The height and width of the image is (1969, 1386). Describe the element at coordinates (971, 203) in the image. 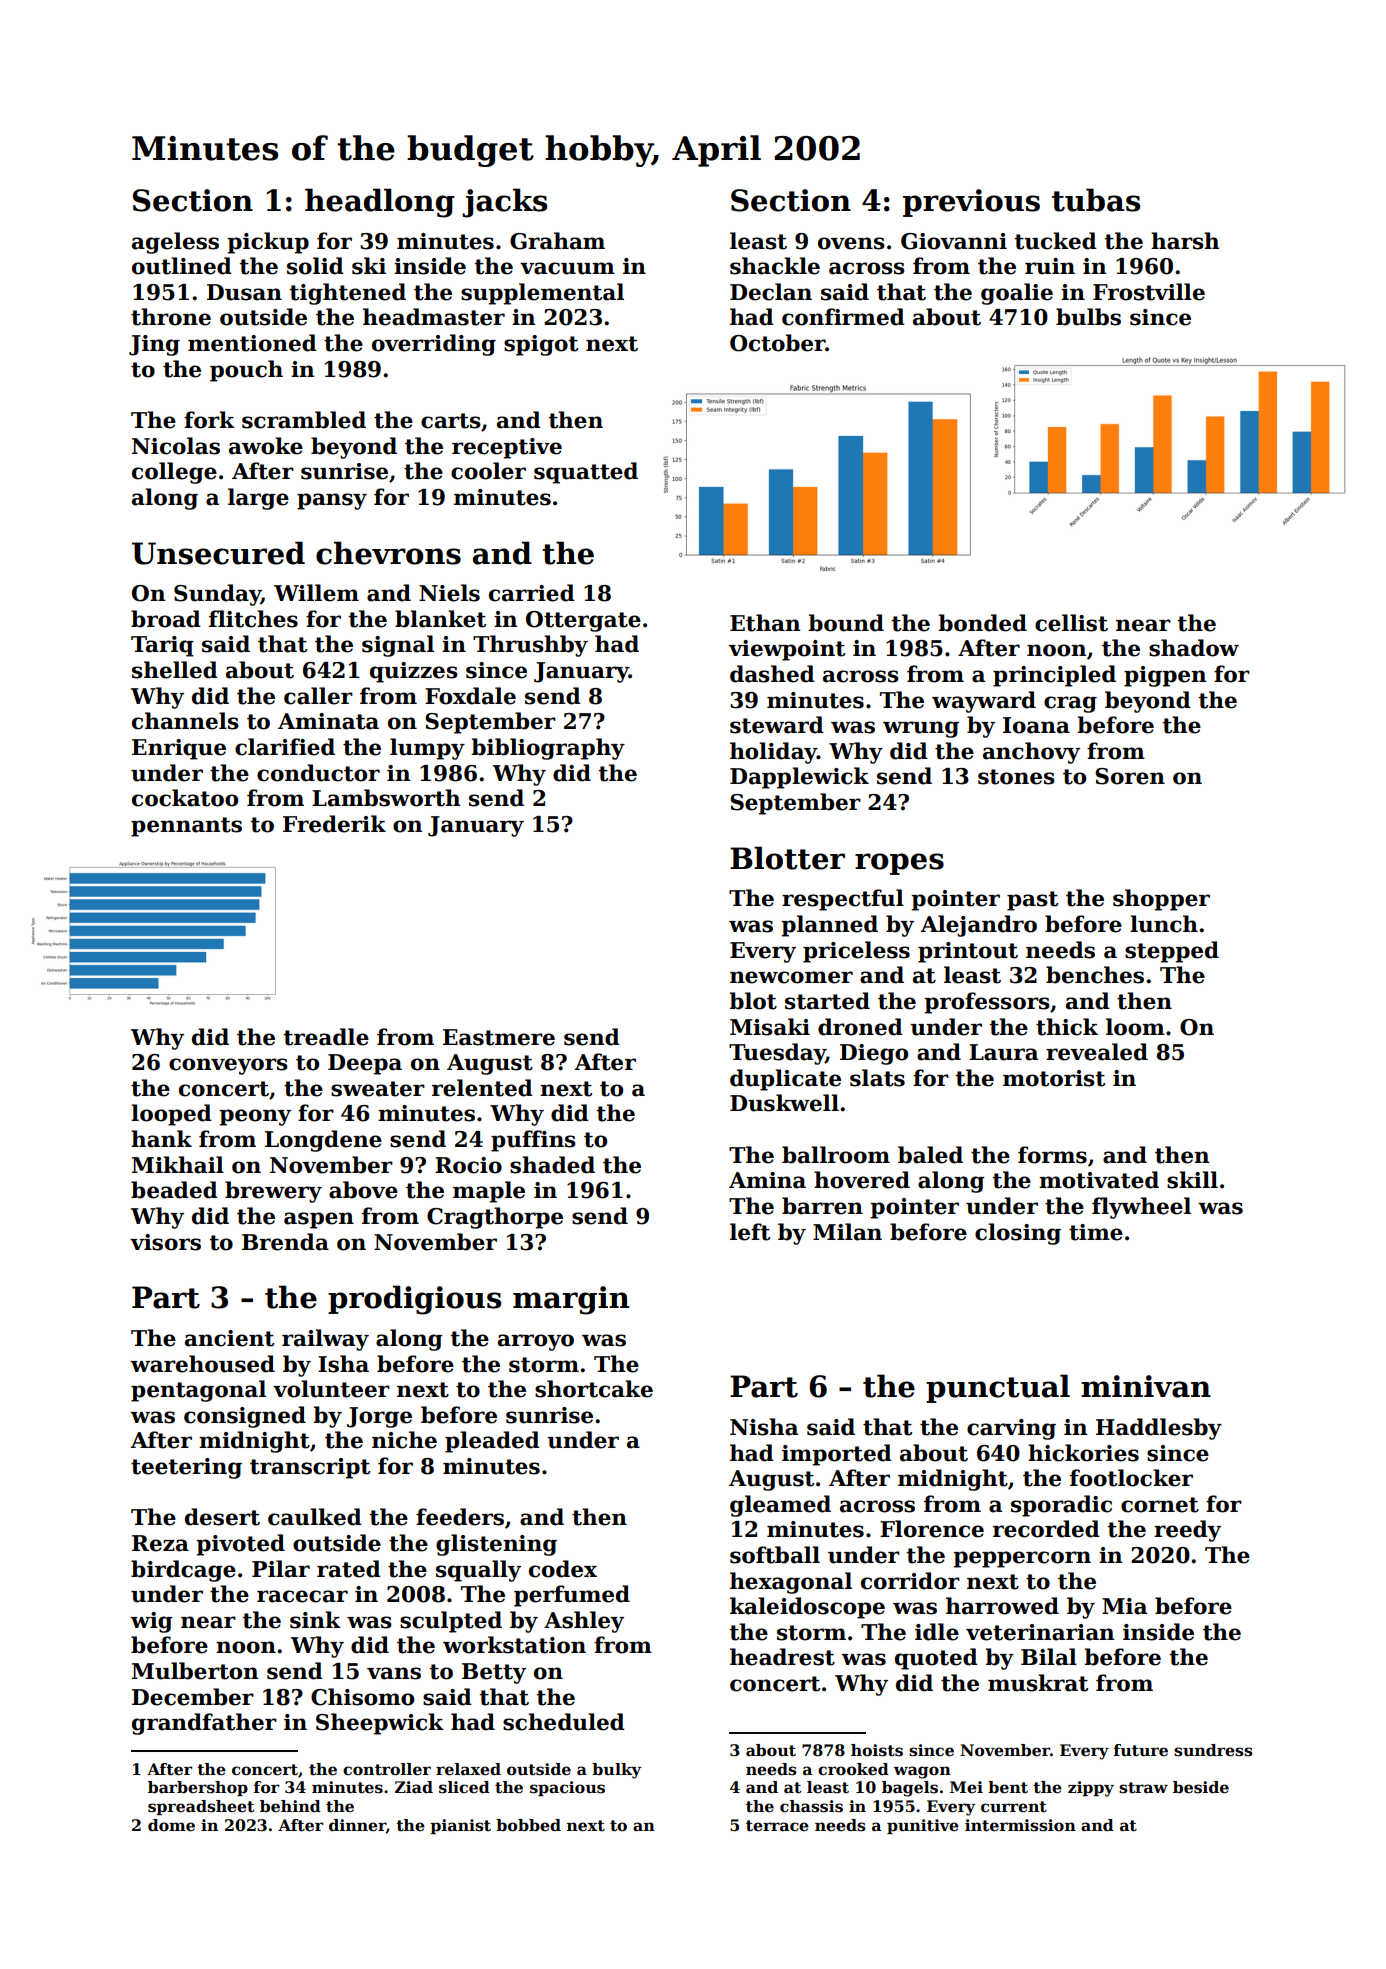

I see `previous` at that location.
